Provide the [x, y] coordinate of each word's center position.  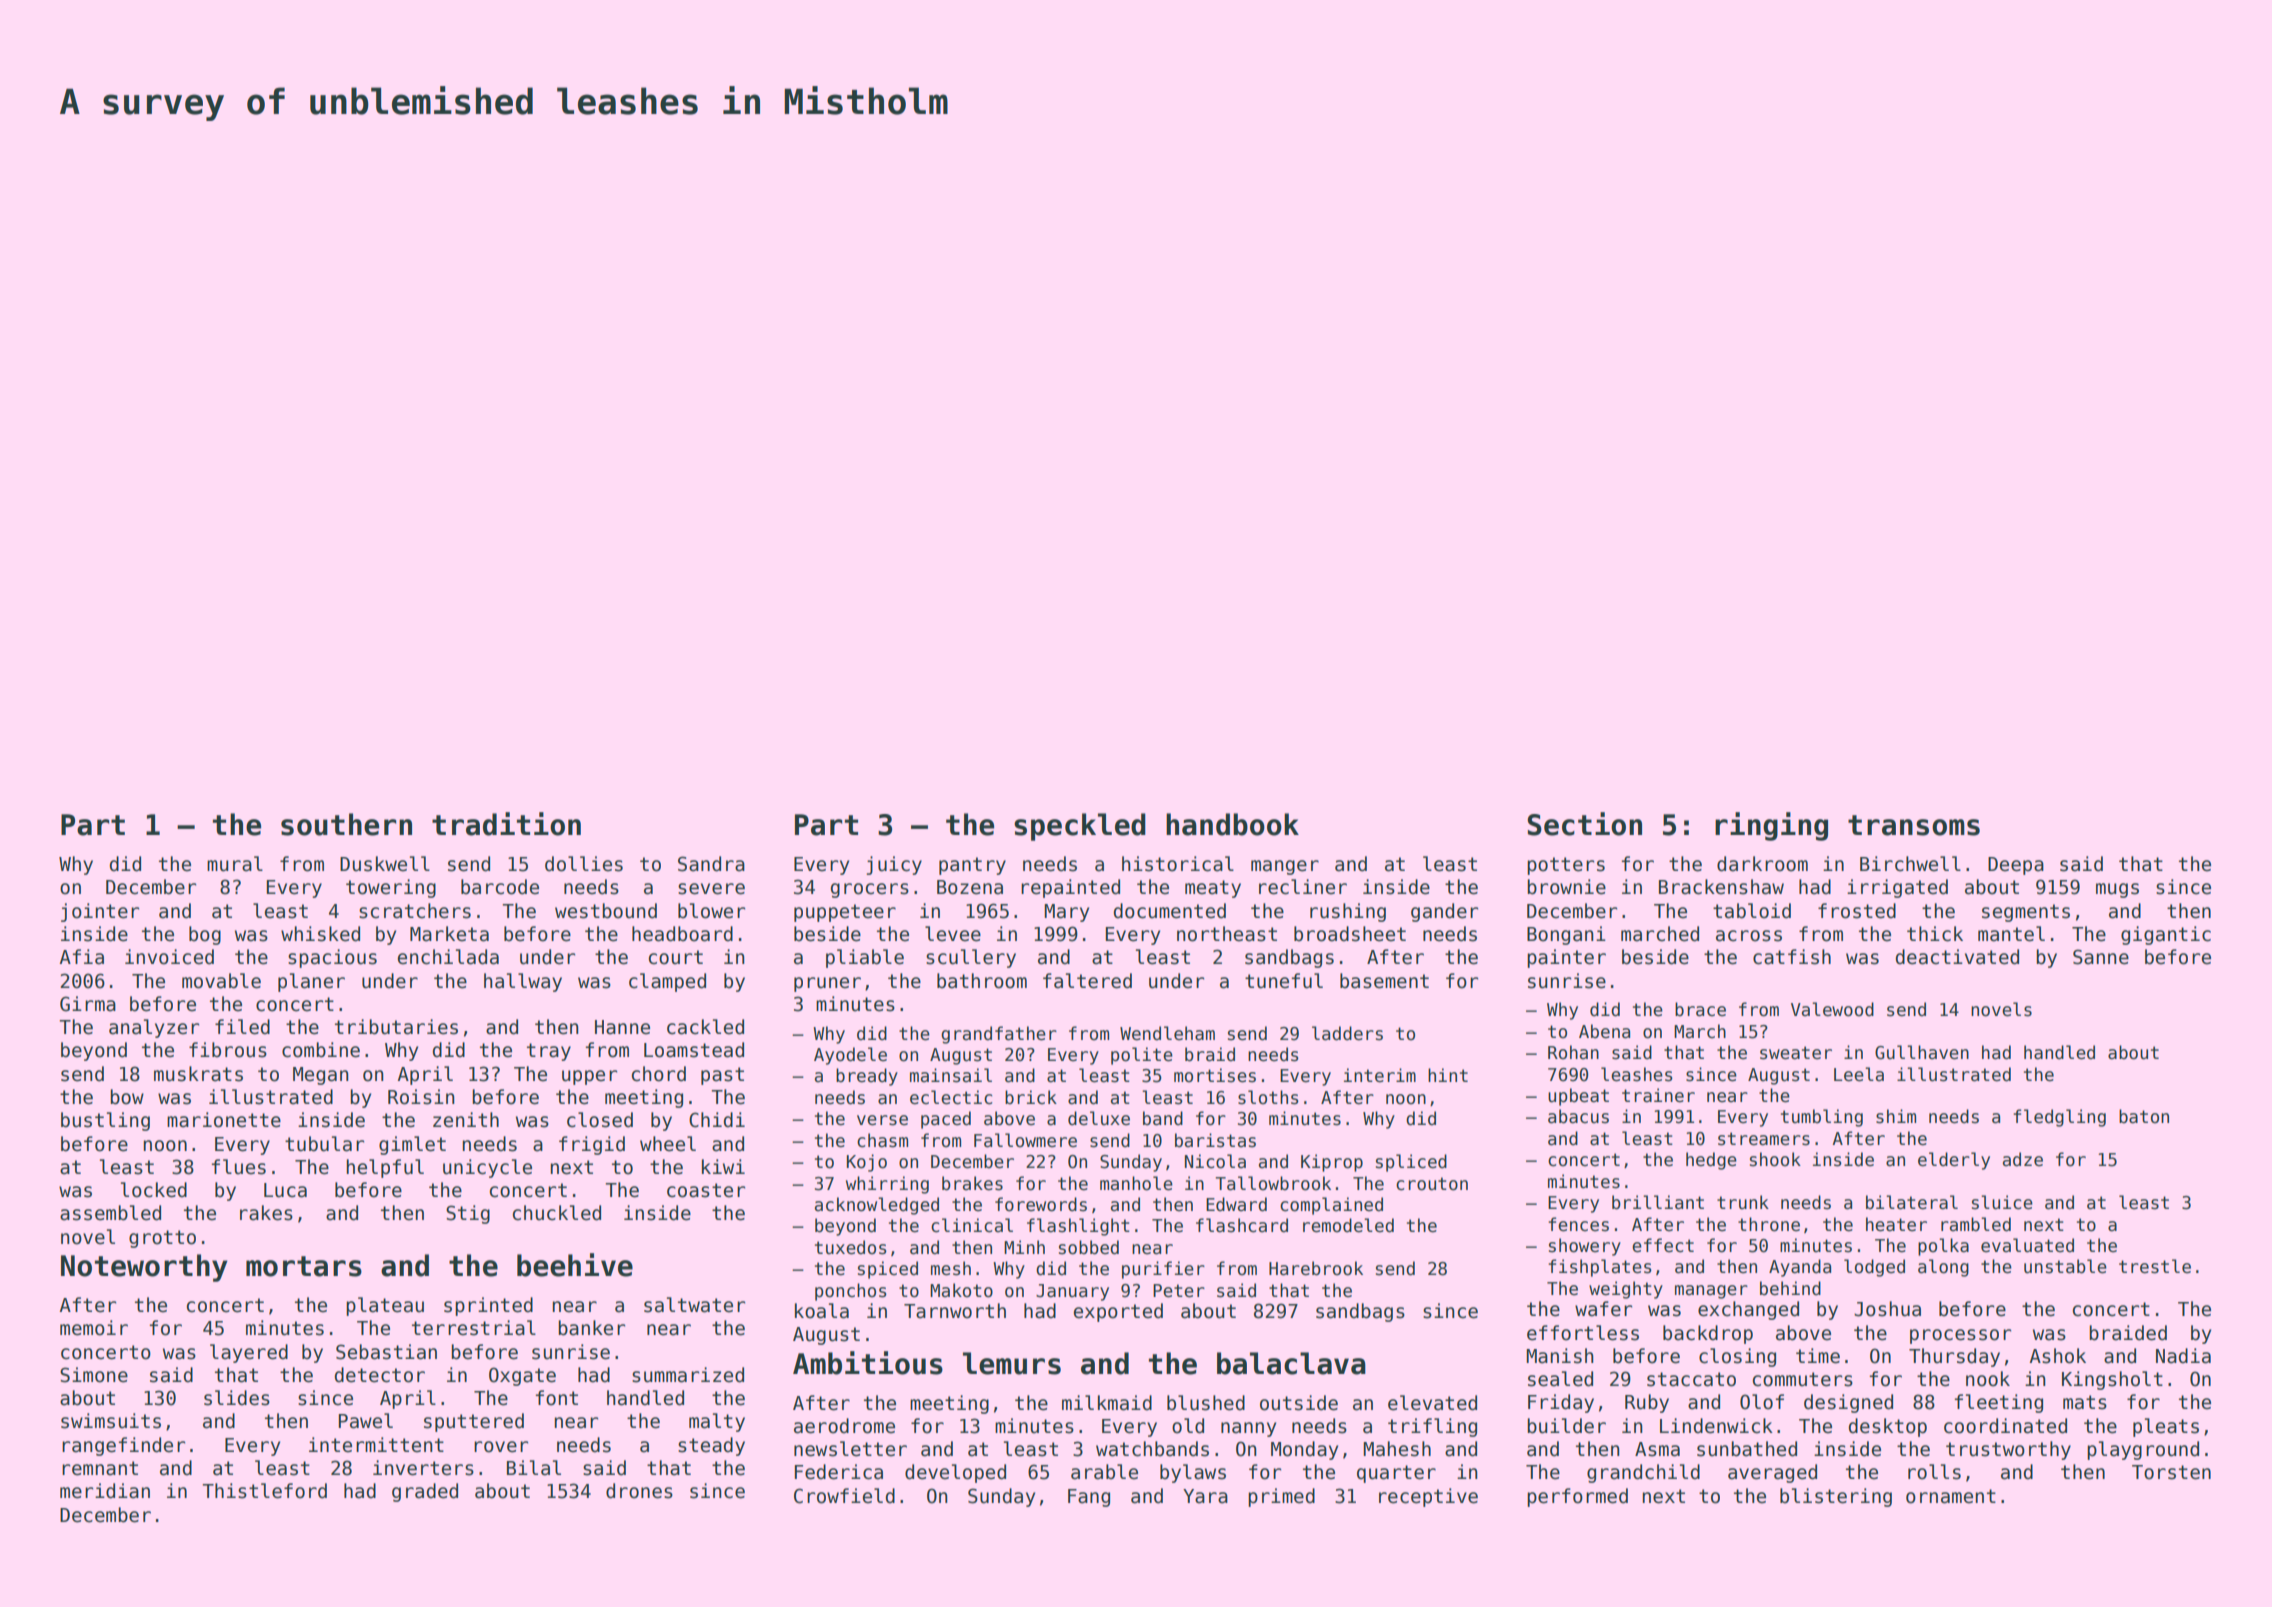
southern [346, 824]
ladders [1347, 1033]
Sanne [2101, 957]
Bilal [534, 1468]
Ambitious [868, 1363]
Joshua [1887, 1309]
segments [2026, 913]
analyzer [154, 1028]
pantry [972, 866]
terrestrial [474, 1328]
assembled [110, 1213]
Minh [1024, 1247]
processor [1960, 1336]
